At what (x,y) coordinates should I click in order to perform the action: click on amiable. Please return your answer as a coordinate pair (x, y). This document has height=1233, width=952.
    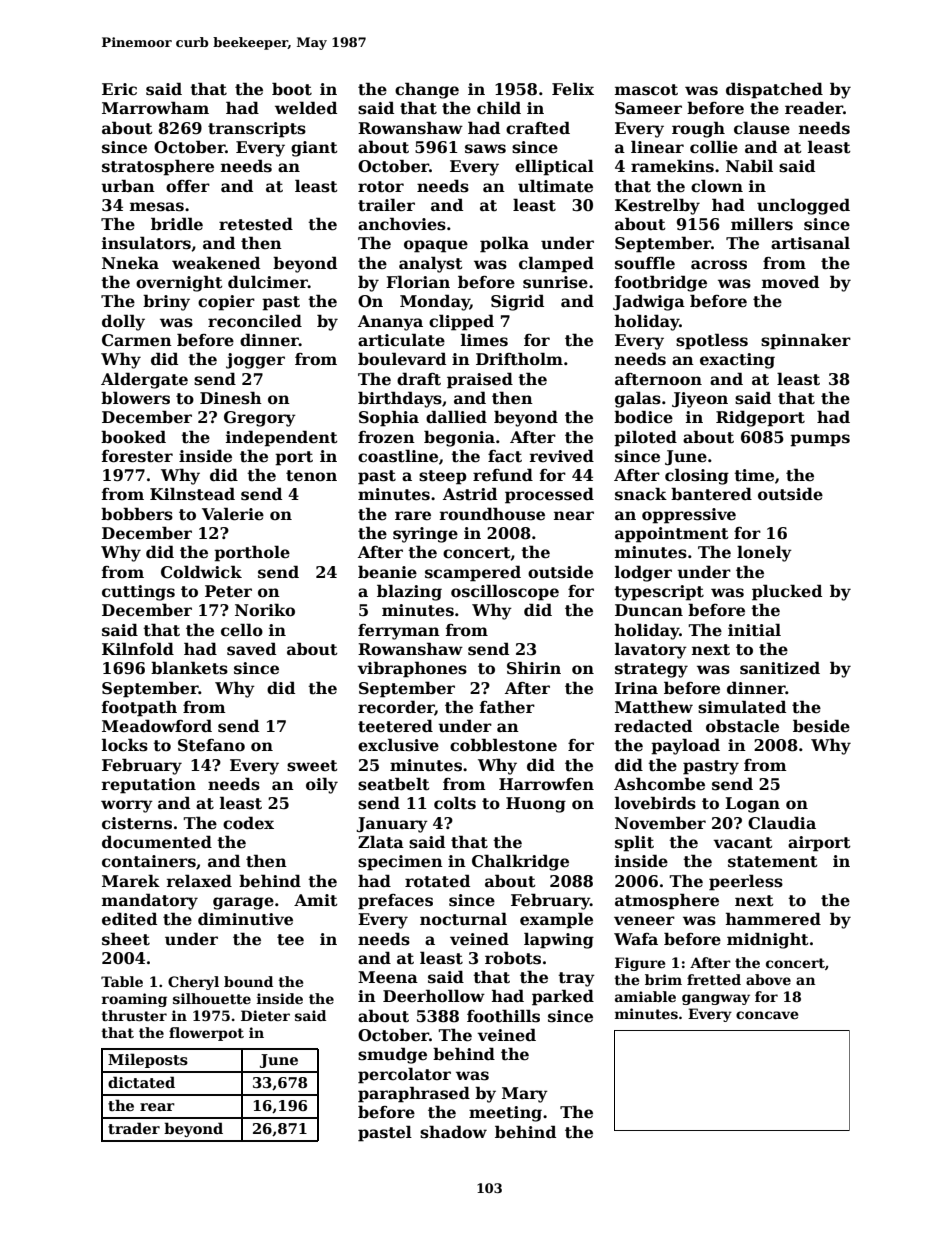
    Looking at the image, I should click on (645, 996).
